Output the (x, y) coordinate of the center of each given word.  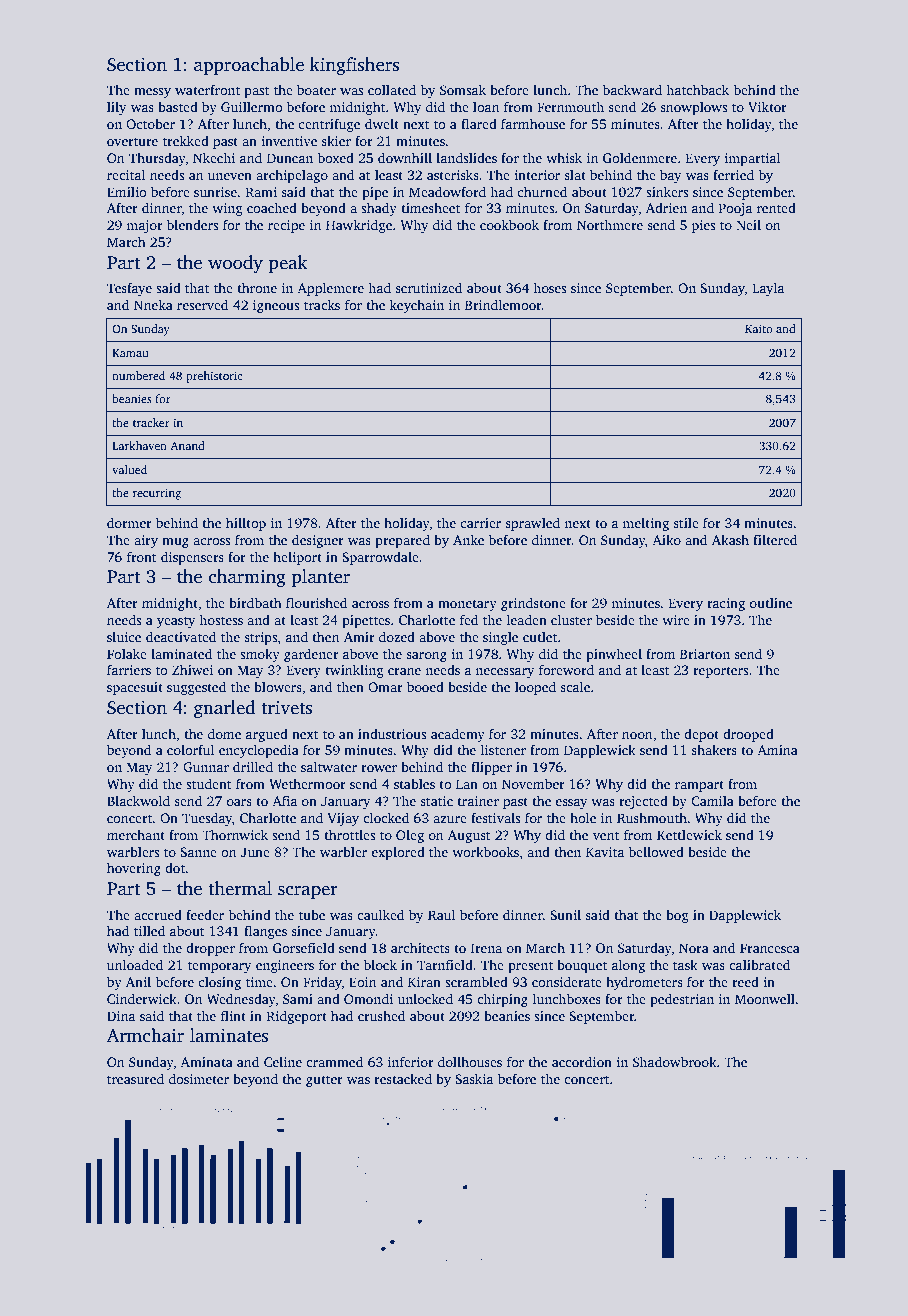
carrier (481, 523)
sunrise (215, 192)
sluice (124, 636)
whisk (564, 157)
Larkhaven (139, 445)
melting (646, 524)
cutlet (540, 637)
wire (676, 620)
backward (632, 89)
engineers (285, 966)
